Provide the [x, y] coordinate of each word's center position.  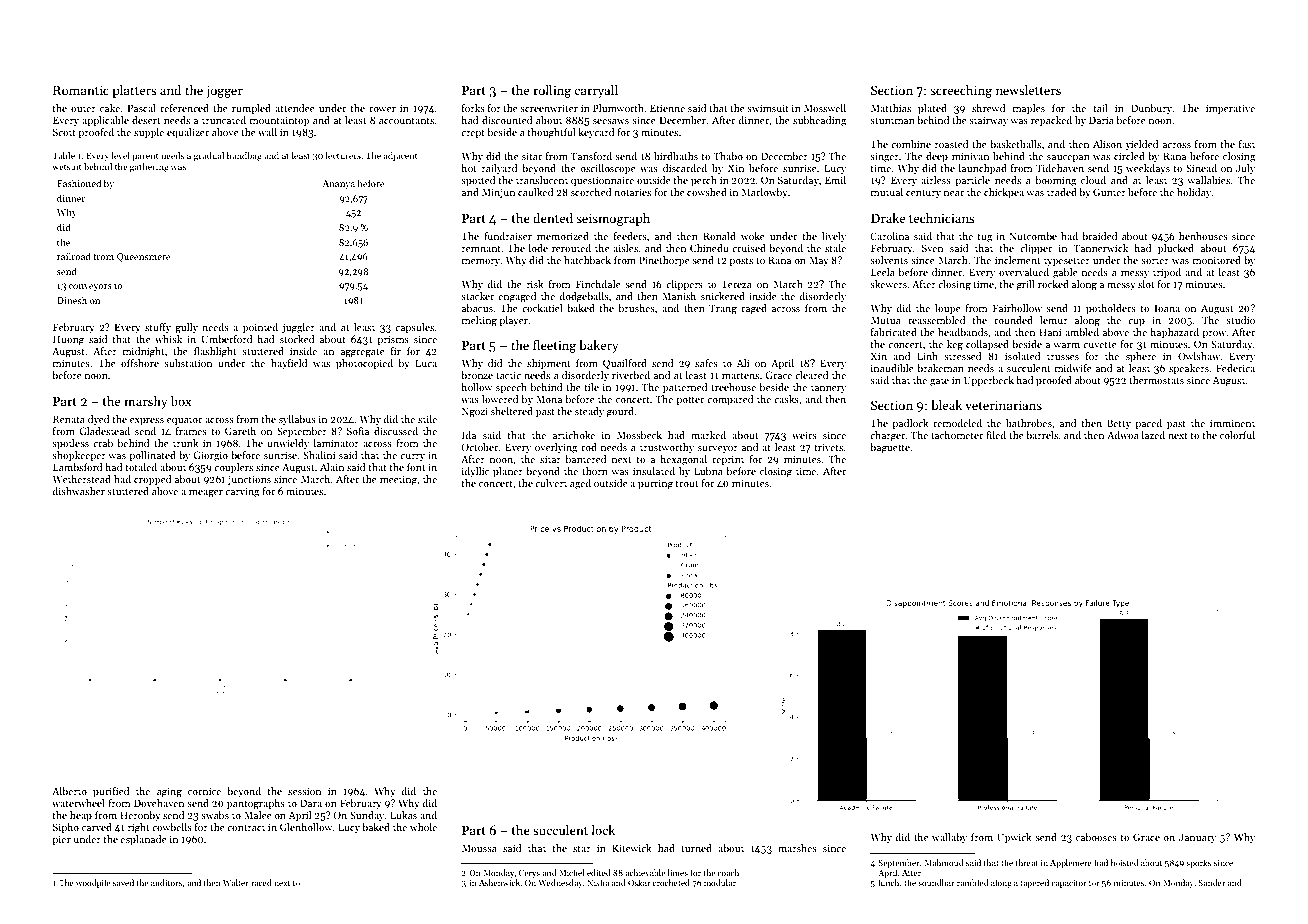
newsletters [1028, 90]
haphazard [1174, 333]
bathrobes [1029, 423]
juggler [298, 328]
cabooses [1096, 837]
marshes [797, 848]
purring [655, 484]
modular [720, 882]
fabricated [894, 332]
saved [123, 882]
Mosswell [825, 108]
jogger [224, 91]
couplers [233, 468]
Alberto [69, 791]
